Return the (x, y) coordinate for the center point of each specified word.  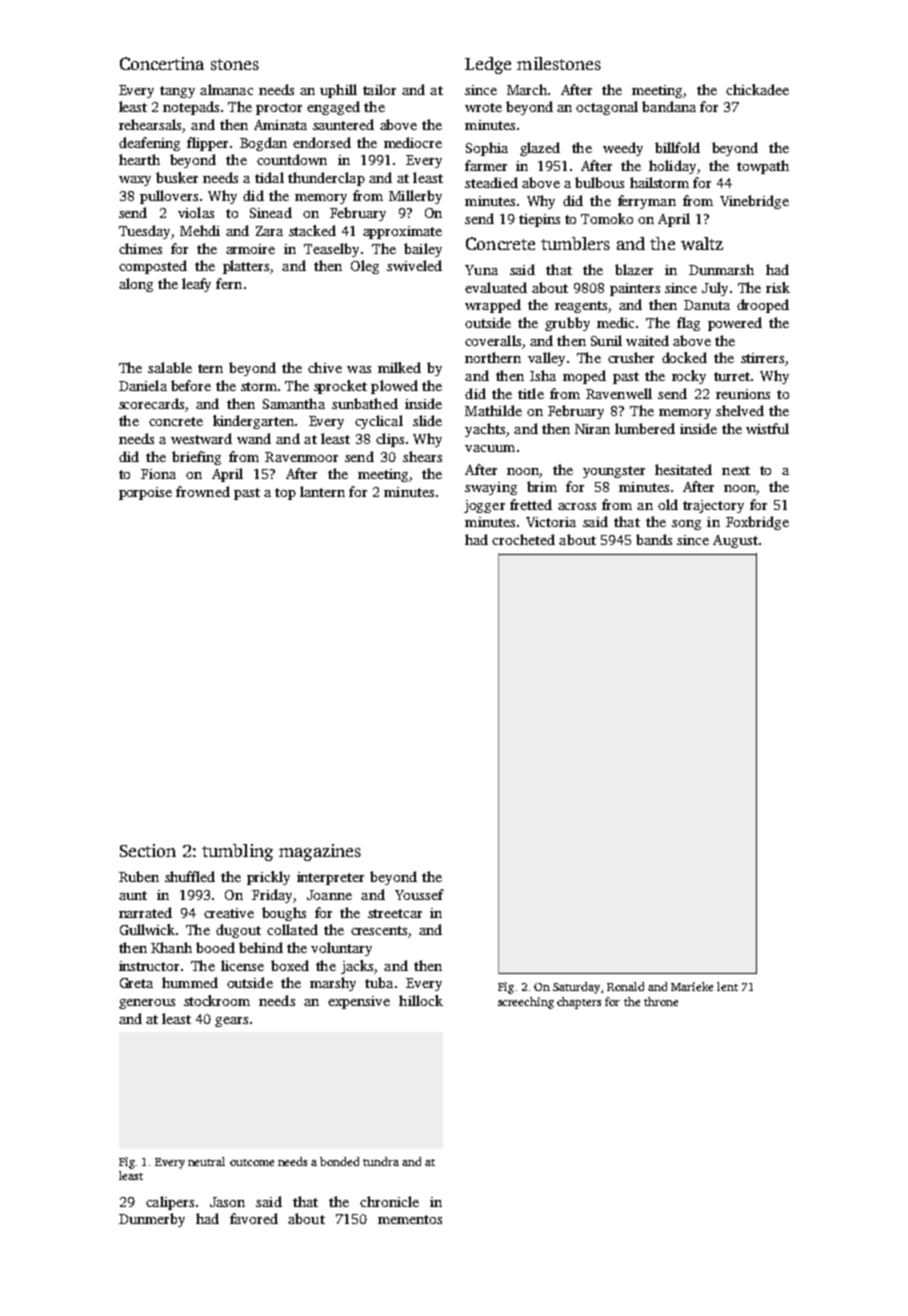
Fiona (158, 474)
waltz (702, 243)
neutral (206, 1161)
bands (654, 539)
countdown (292, 159)
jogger (484, 506)
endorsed (322, 142)
